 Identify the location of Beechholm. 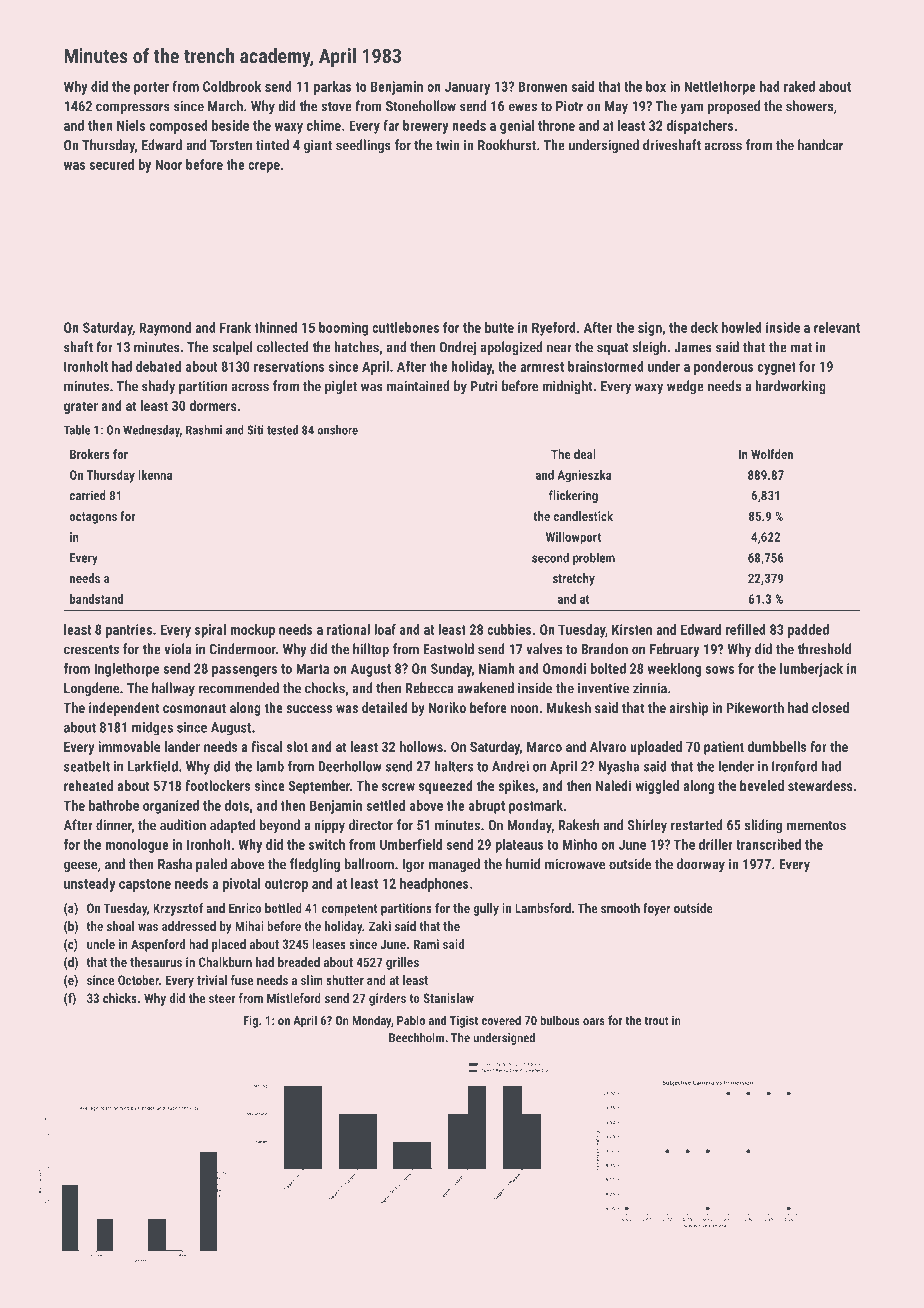
(416, 1038).
